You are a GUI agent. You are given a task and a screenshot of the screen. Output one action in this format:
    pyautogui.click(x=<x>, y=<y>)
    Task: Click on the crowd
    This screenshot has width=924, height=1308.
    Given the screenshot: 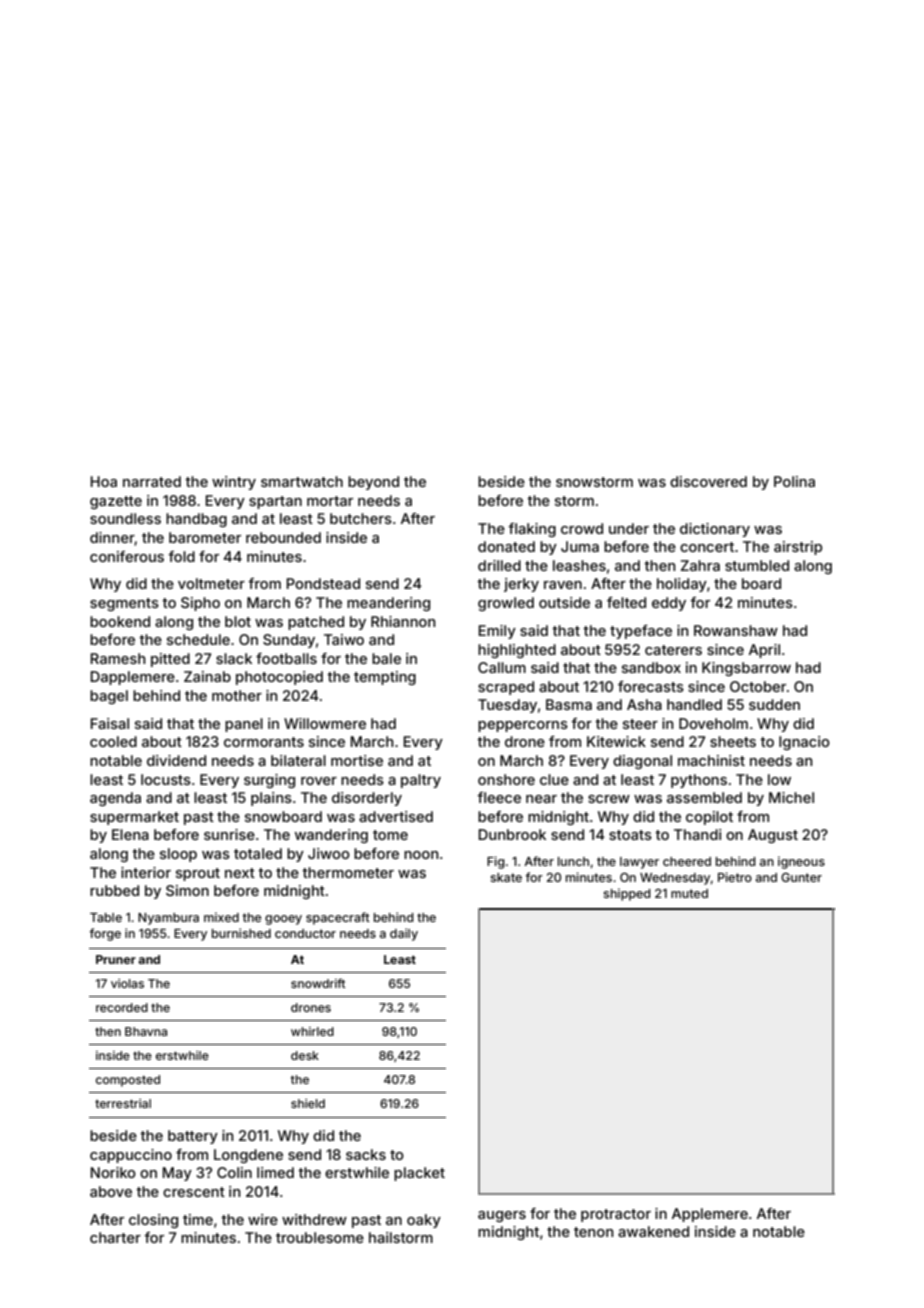 What is the action you would take?
    pyautogui.click(x=582, y=528)
